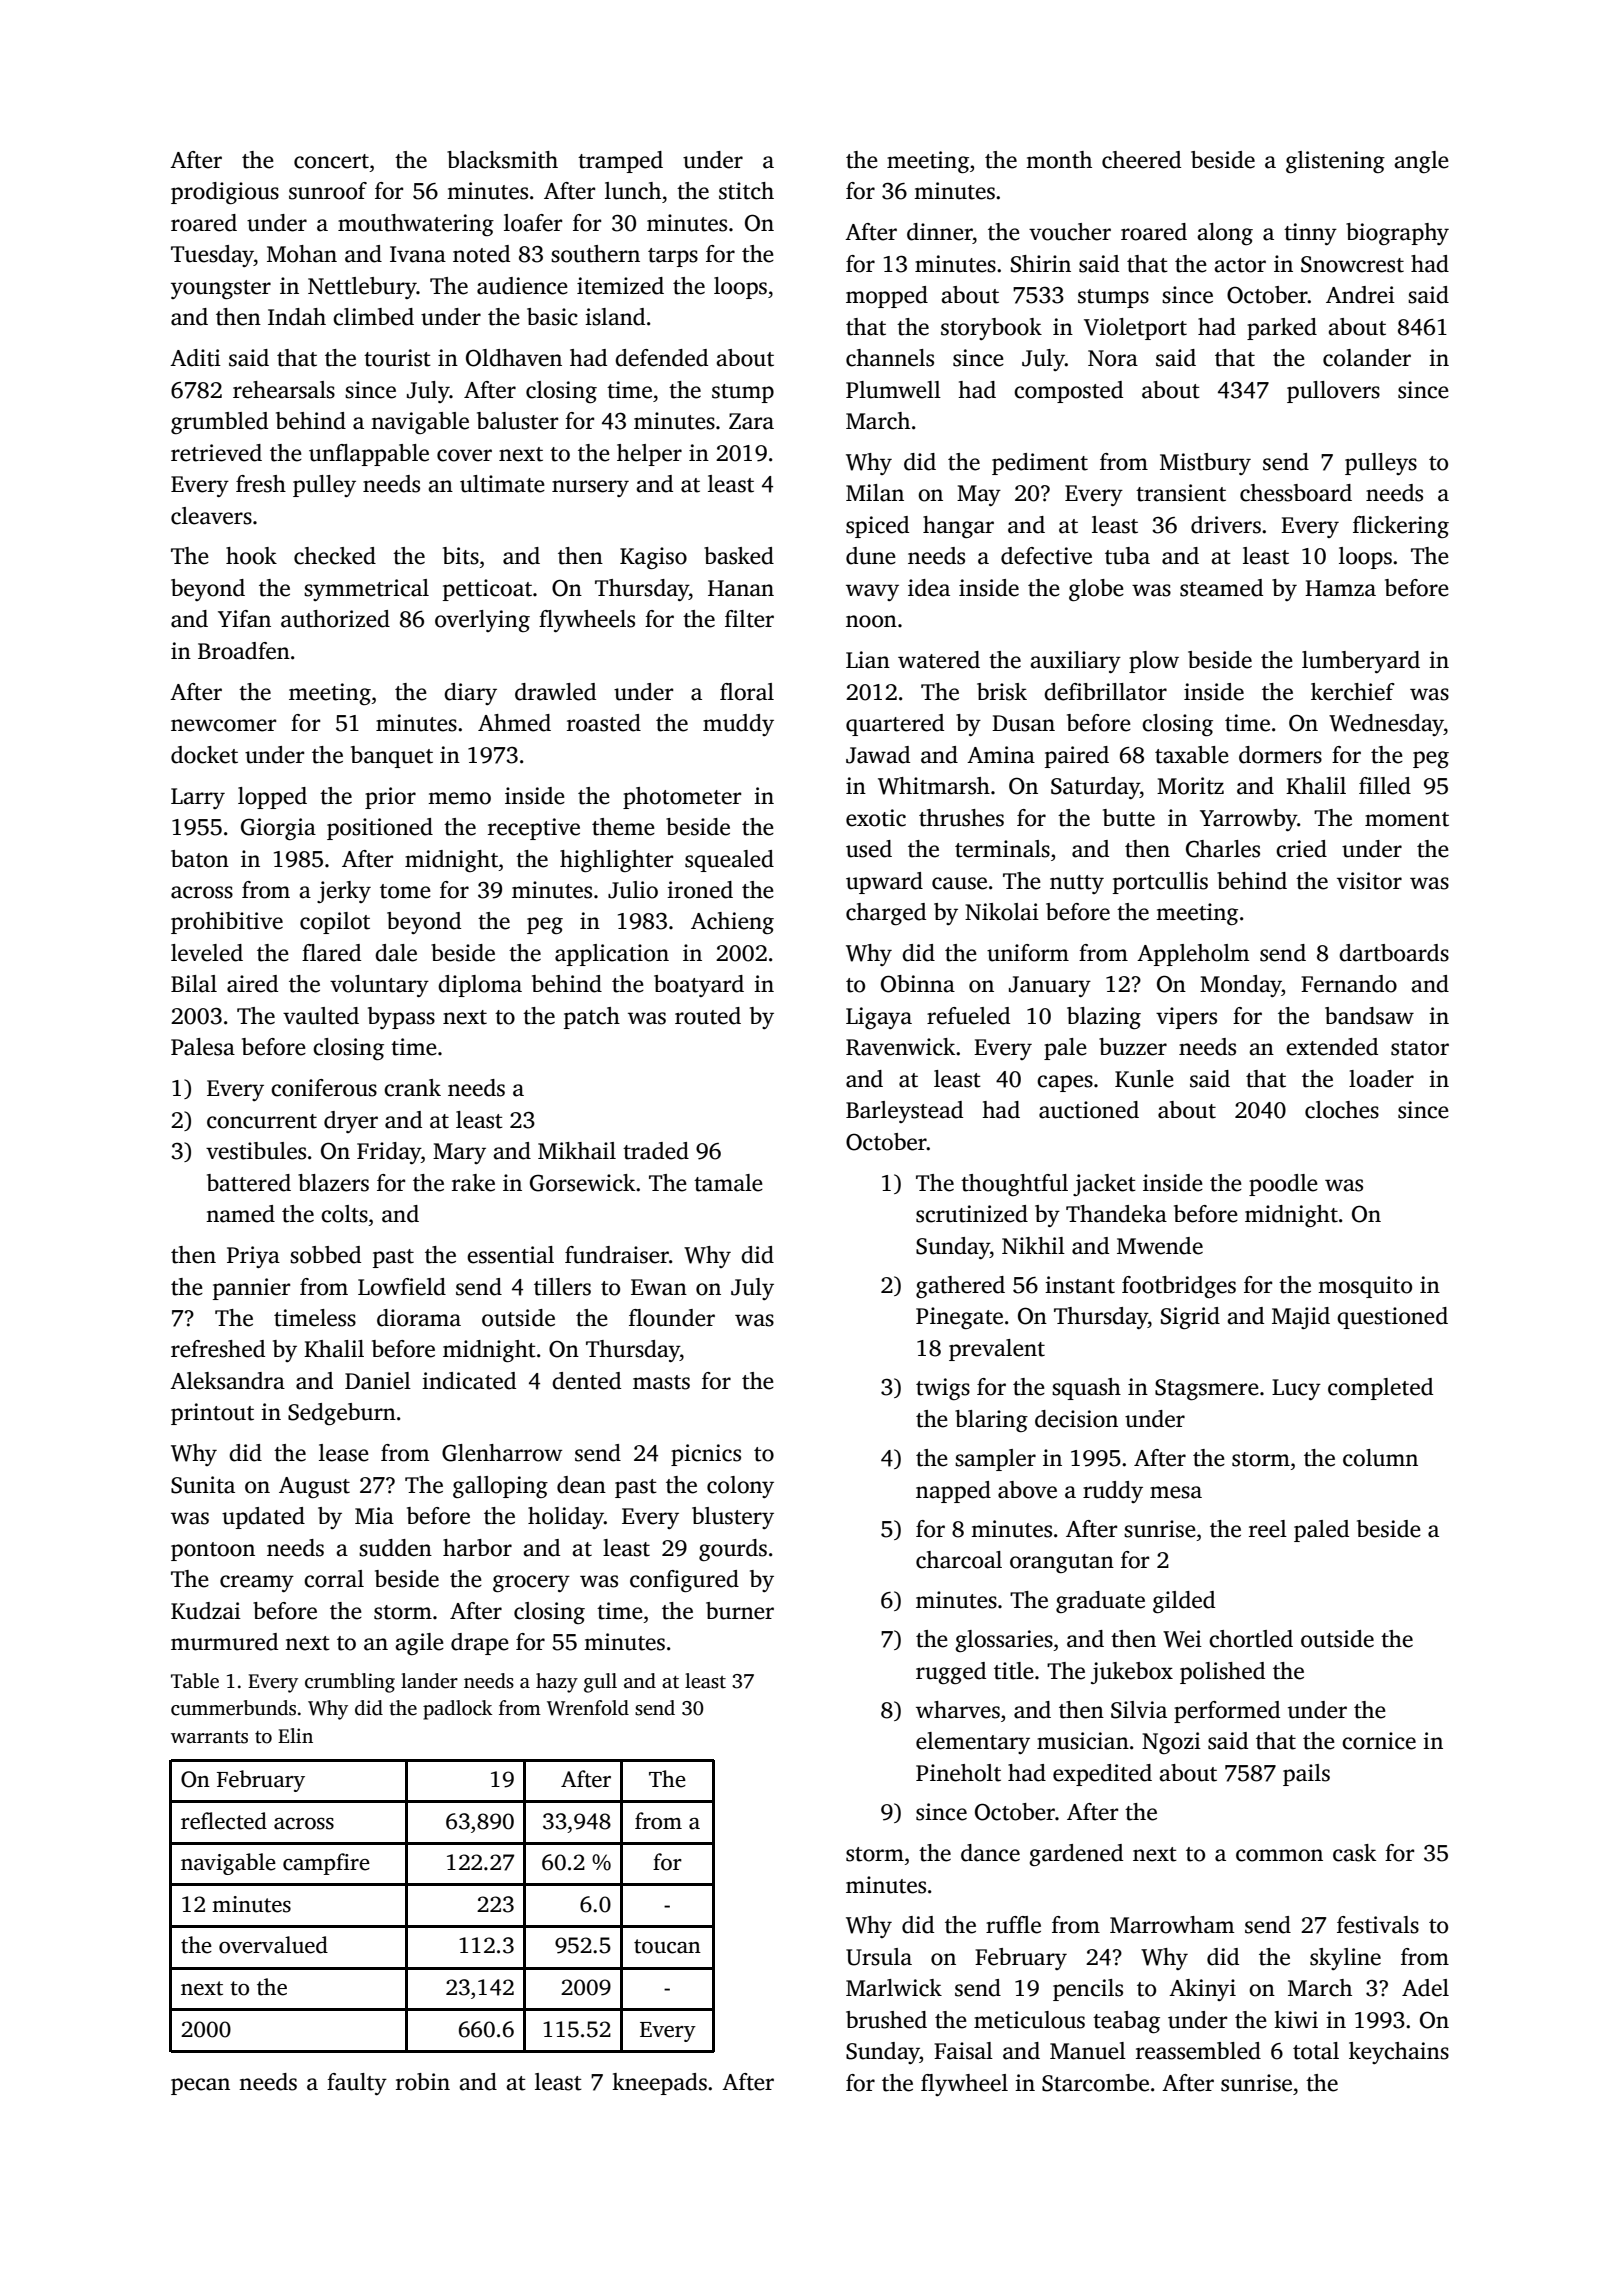 This screenshot has height=2292, width=1620. Describe the element at coordinates (879, 1018) in the screenshot. I see `Ligaya` at that location.
